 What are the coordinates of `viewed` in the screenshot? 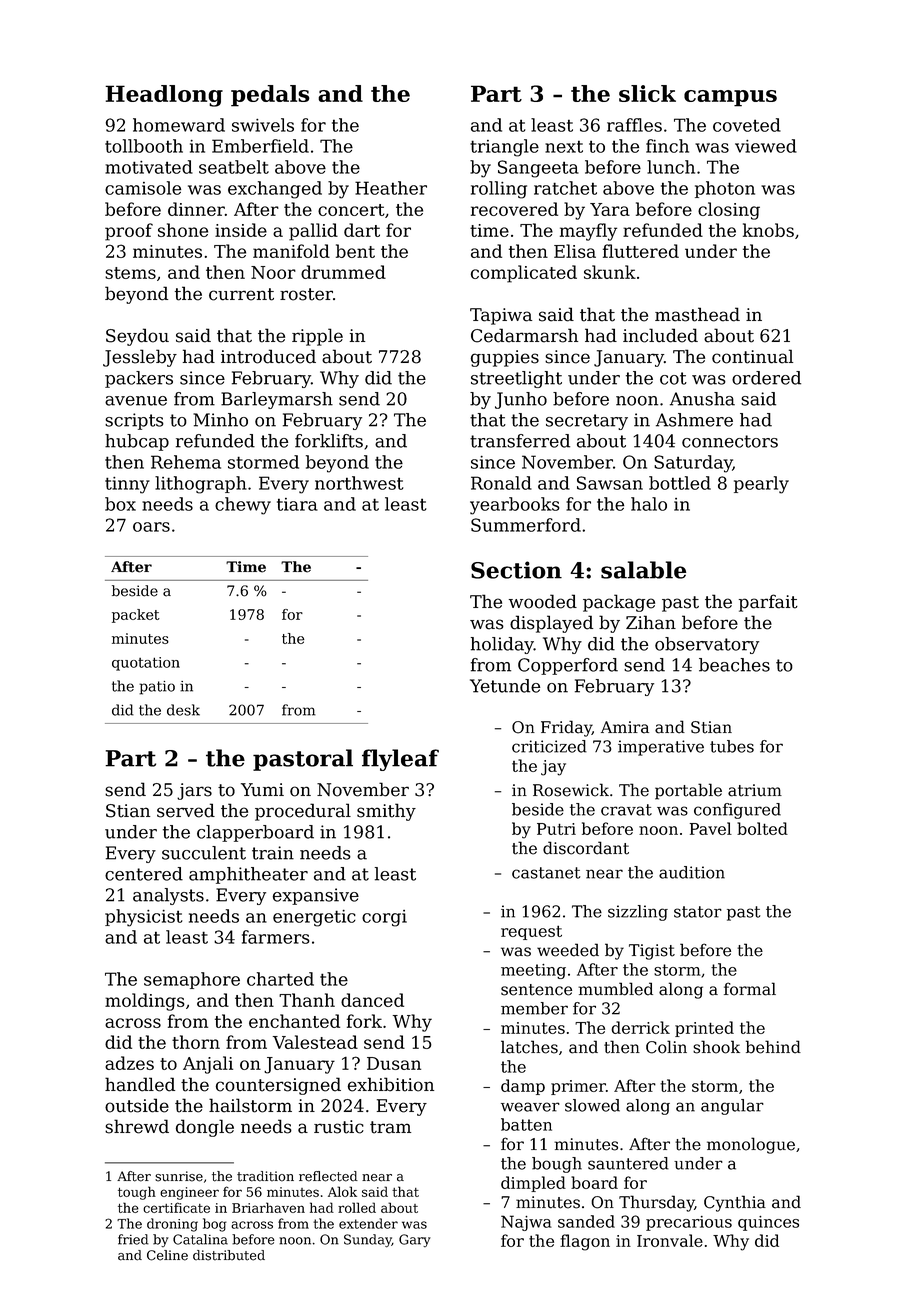 It's located at (766, 146).
